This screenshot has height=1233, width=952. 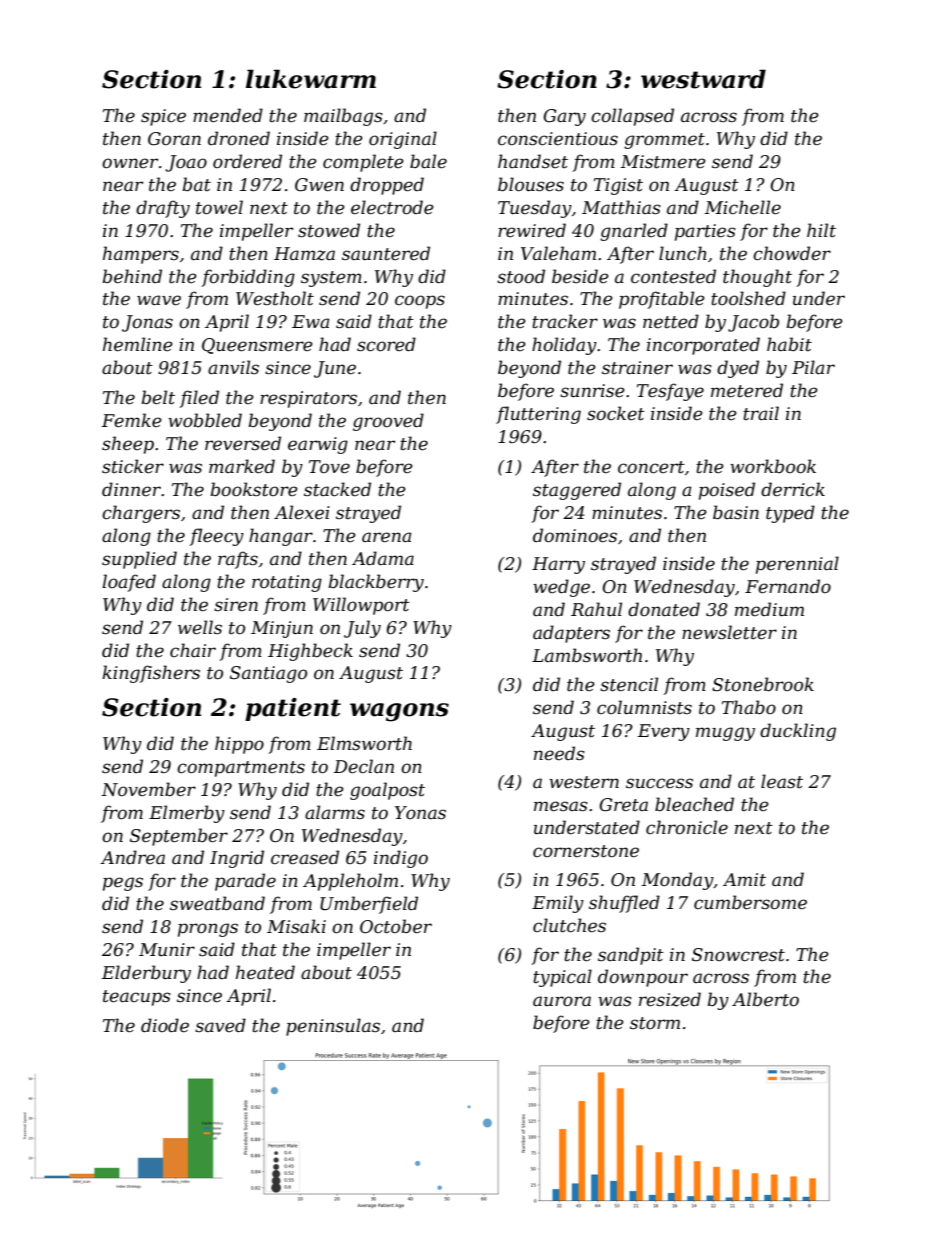 I want to click on Ingrid, so click(x=237, y=859).
